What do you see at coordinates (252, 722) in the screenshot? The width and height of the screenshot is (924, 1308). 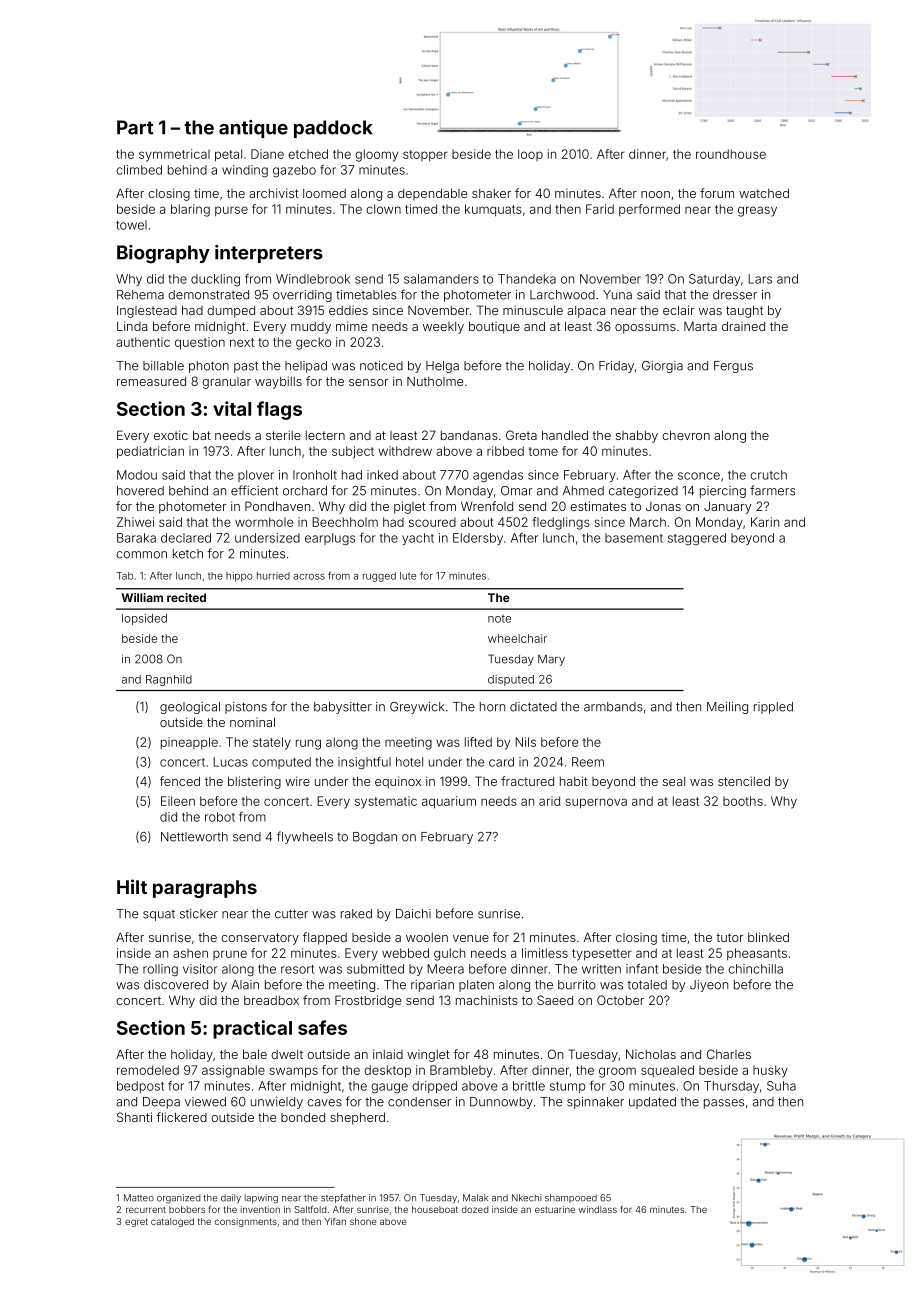 I see `nominal` at bounding box center [252, 722].
